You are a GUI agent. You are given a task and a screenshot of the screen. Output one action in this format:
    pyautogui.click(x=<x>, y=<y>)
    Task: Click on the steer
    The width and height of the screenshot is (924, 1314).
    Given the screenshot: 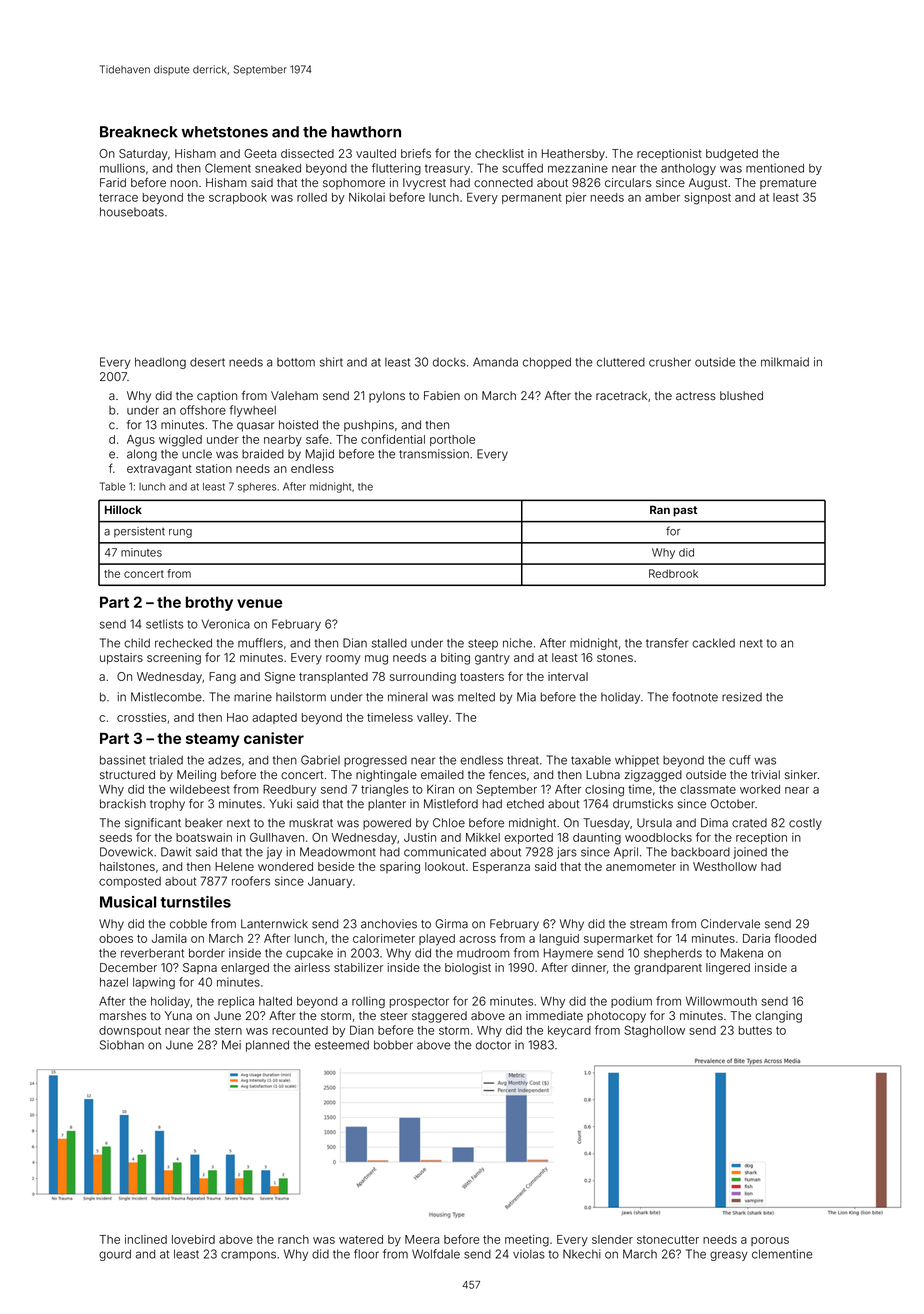 What is the action you would take?
    pyautogui.click(x=394, y=1016)
